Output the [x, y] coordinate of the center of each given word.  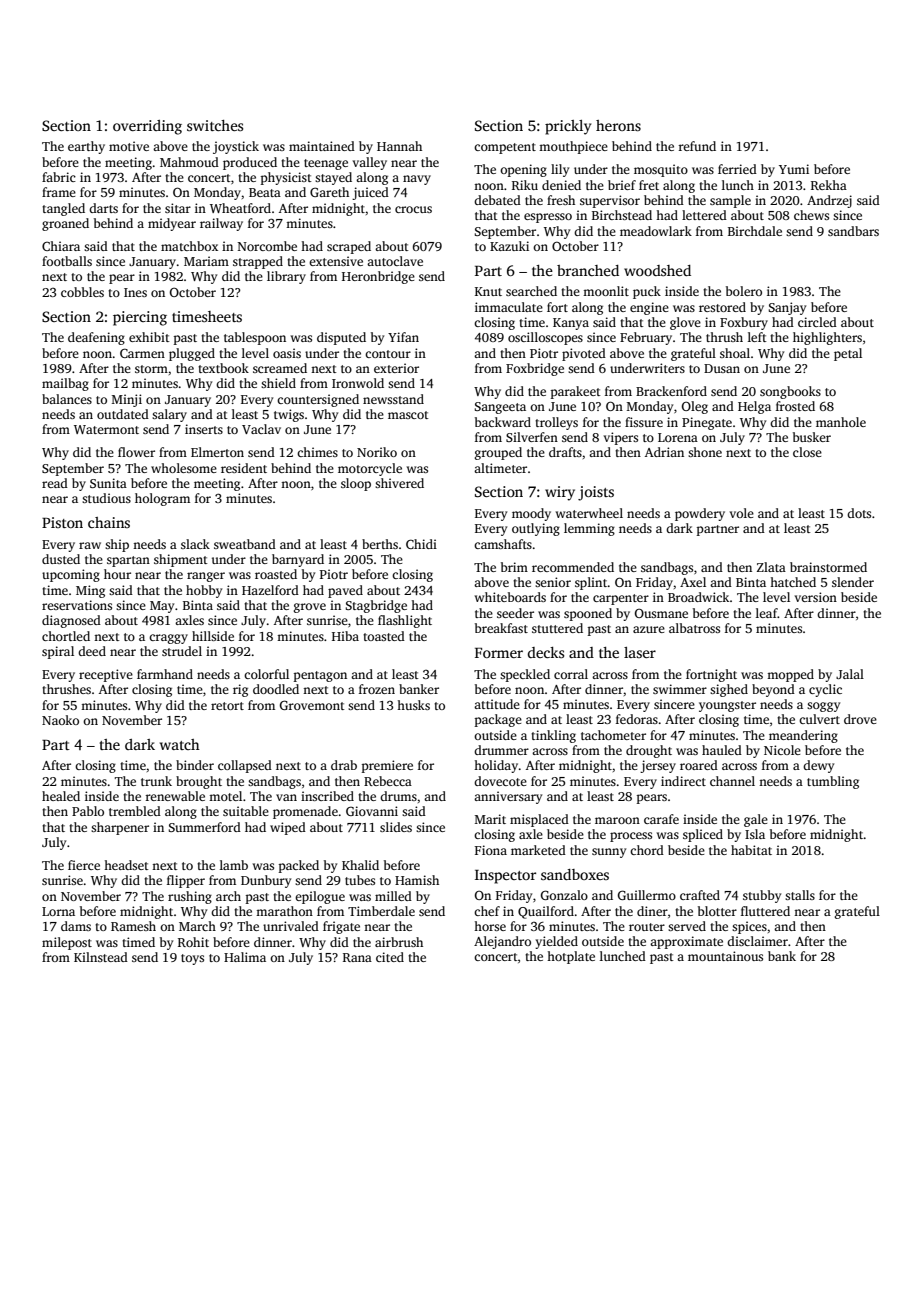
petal [848, 354]
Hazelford [270, 590]
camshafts [503, 544]
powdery [700, 514]
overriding [147, 127]
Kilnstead [101, 957]
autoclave [395, 261]
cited [390, 957]
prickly [568, 127]
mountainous [725, 956]
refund [697, 146]
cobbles [82, 292]
